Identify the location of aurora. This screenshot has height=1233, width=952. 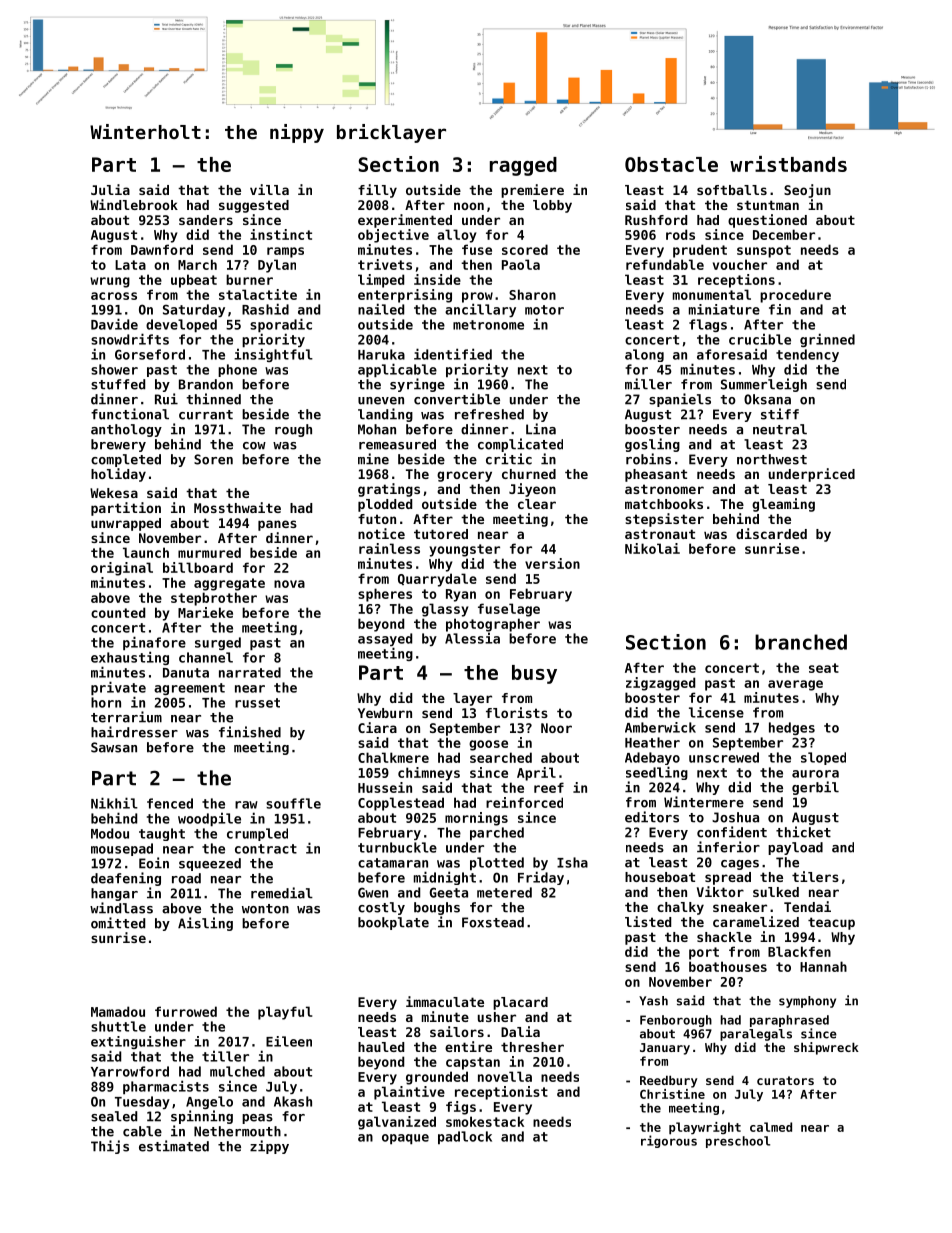
(815, 774).
